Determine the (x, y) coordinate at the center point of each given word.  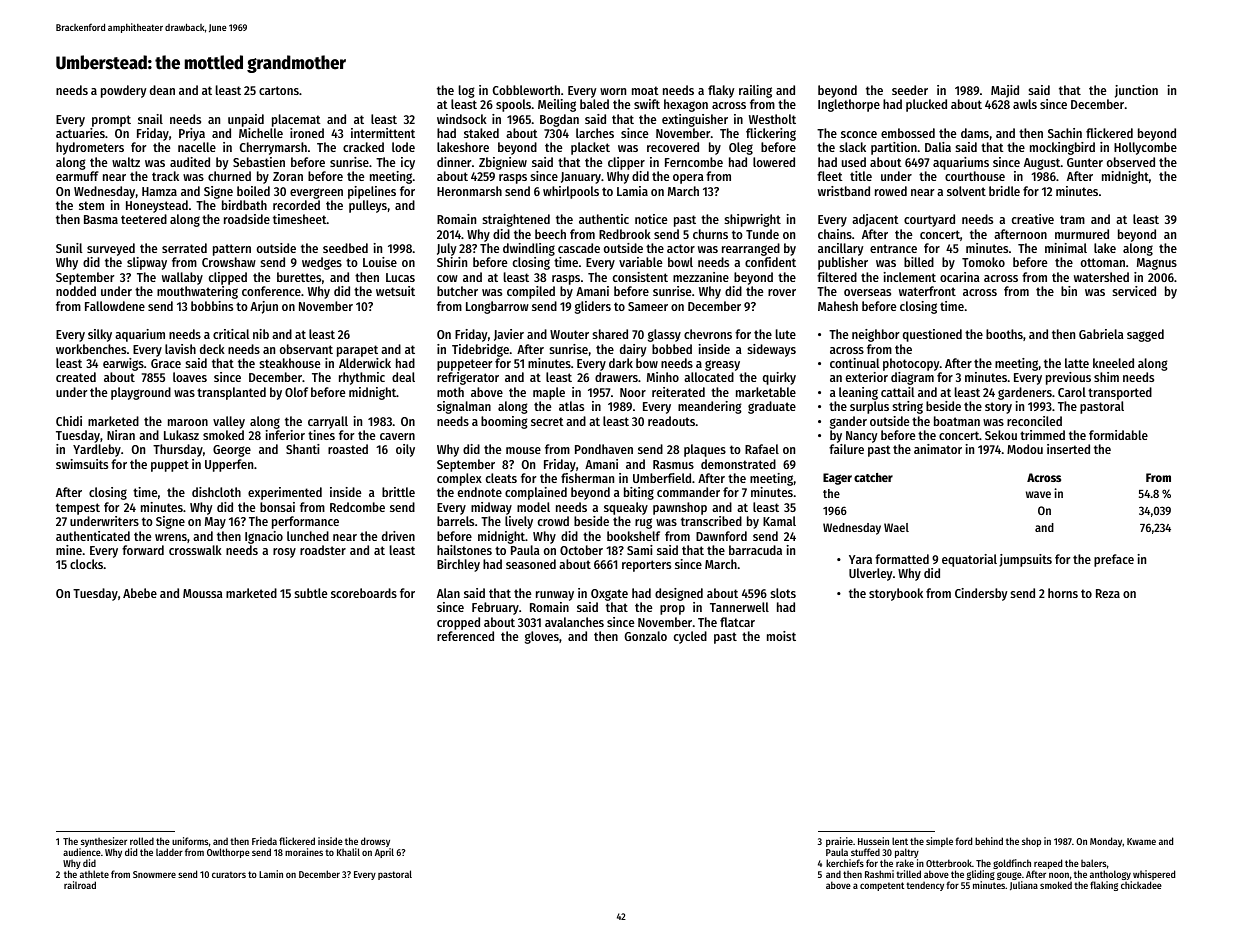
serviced (1134, 291)
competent (882, 886)
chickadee (1141, 885)
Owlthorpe (228, 853)
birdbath (244, 205)
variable (640, 262)
